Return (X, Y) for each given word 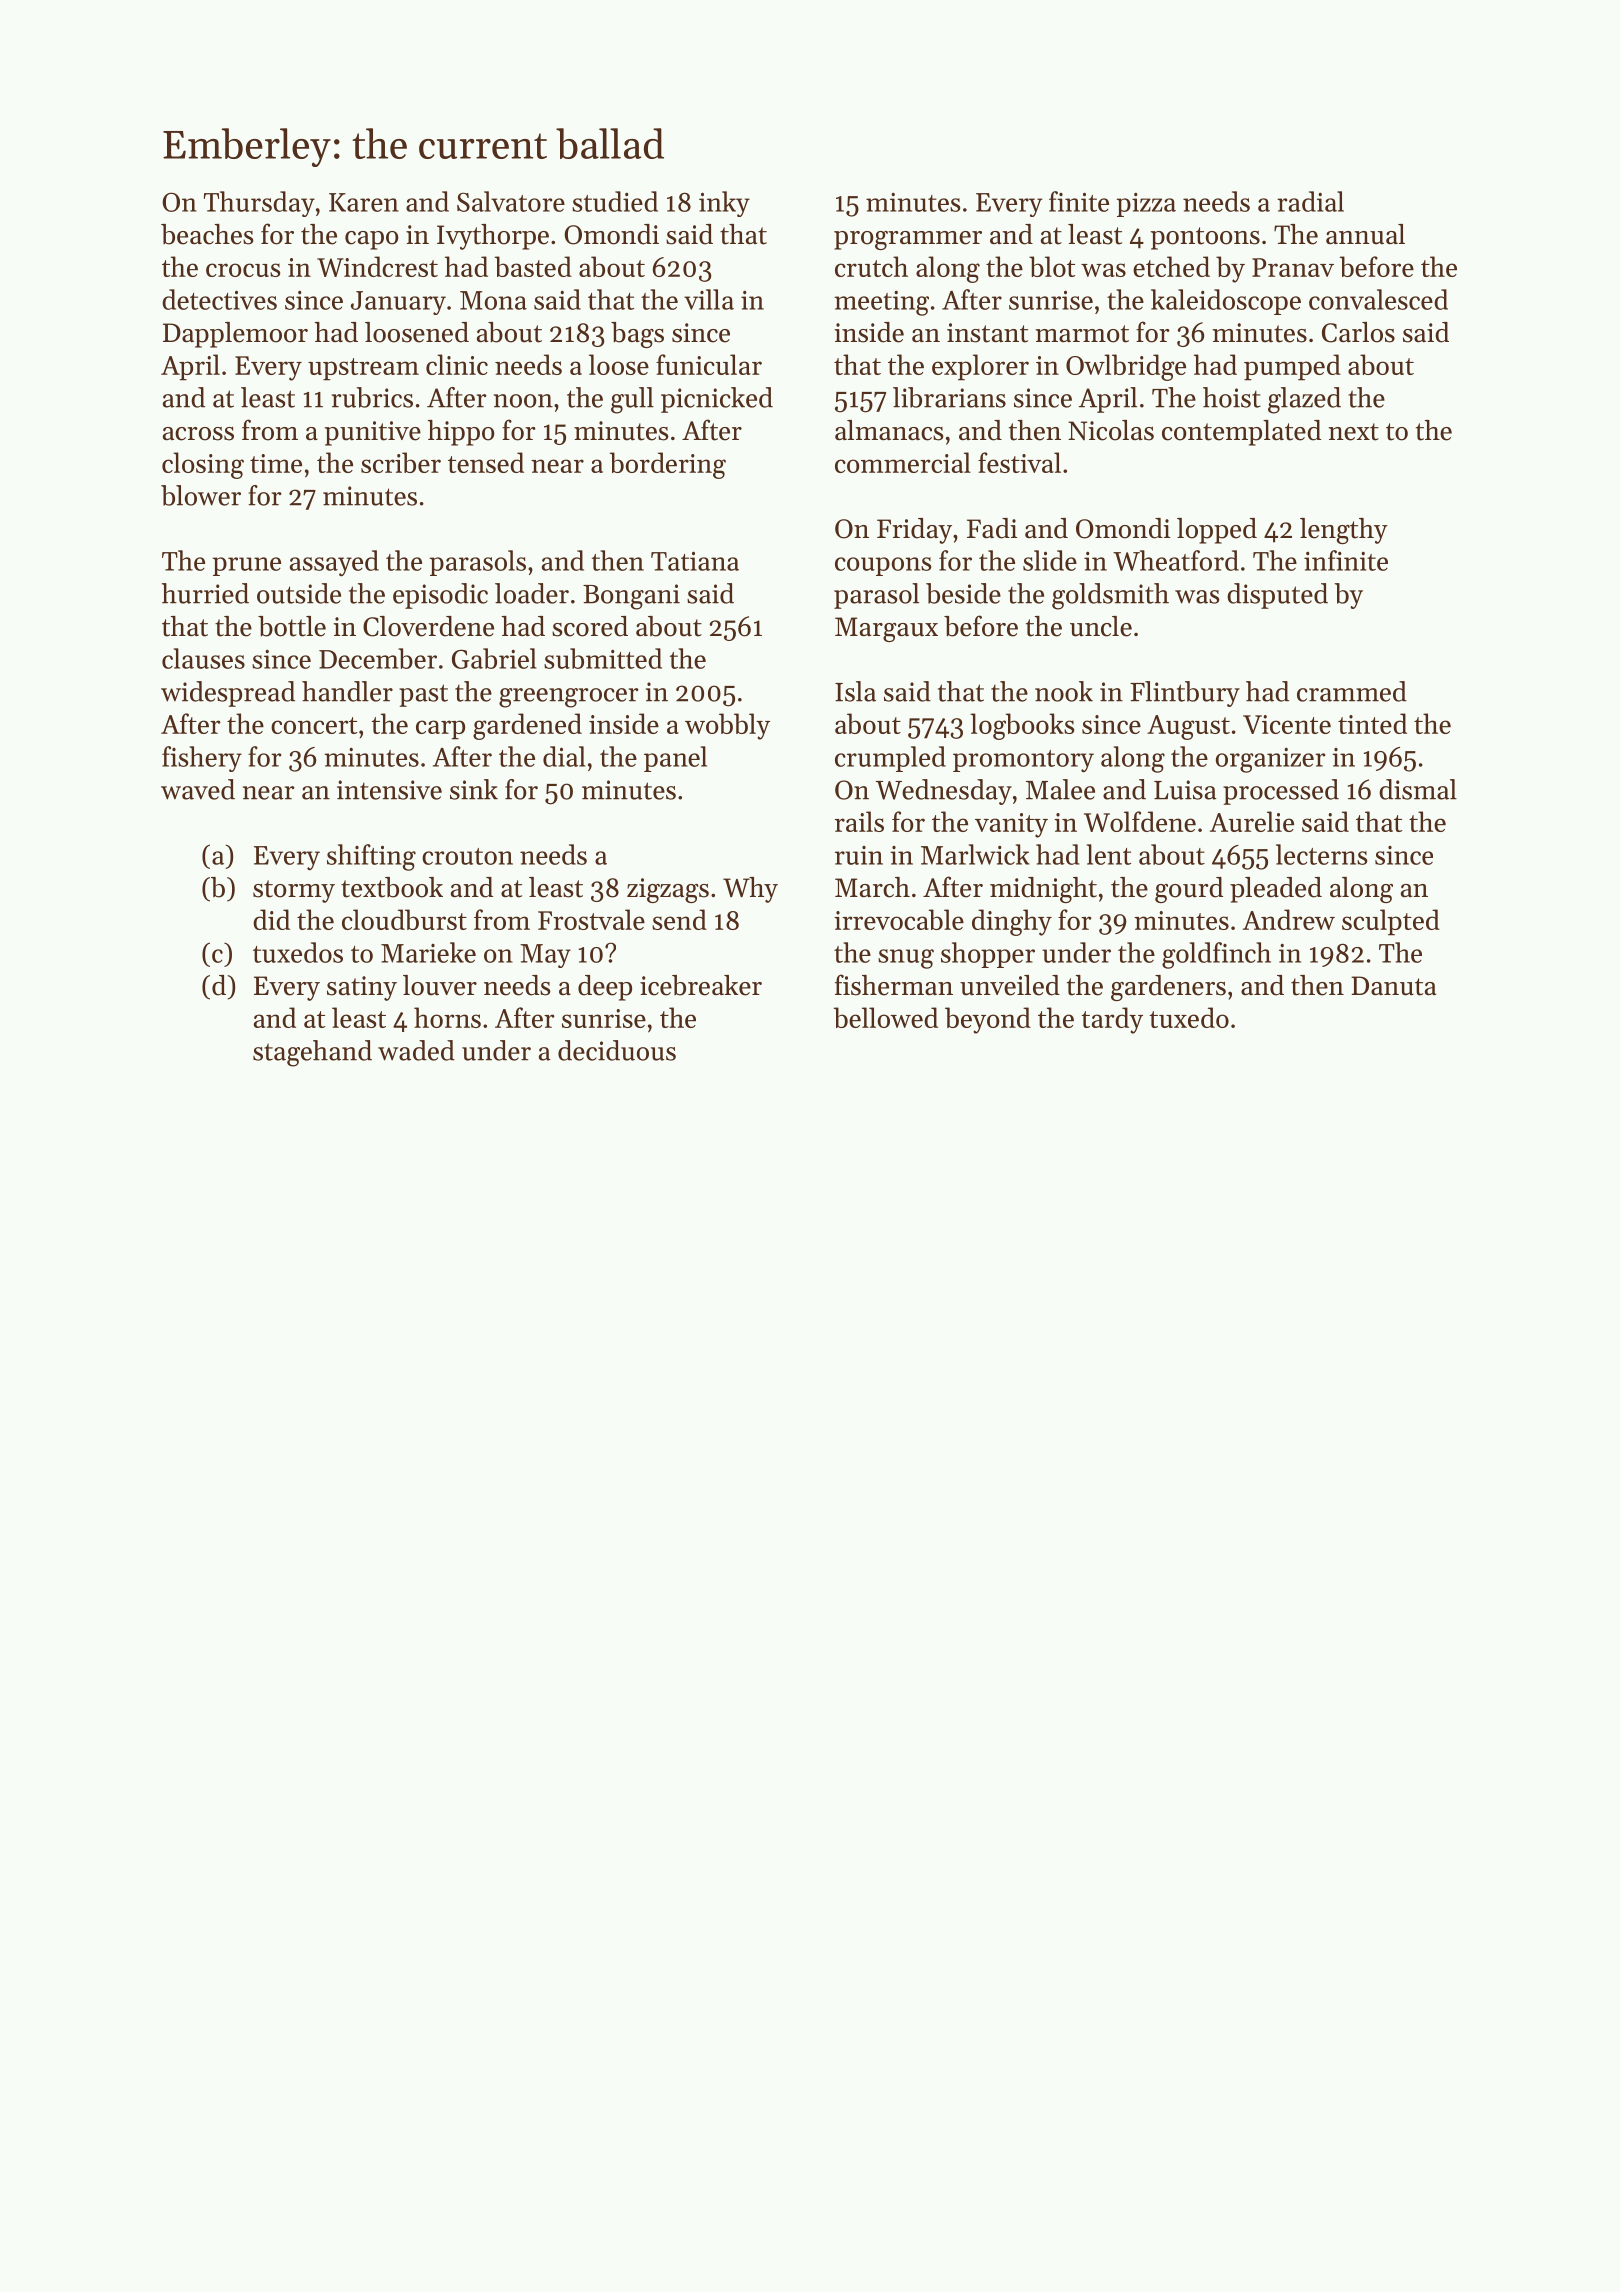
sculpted (1391, 922)
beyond (988, 1020)
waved (198, 789)
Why (750, 890)
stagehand (312, 1053)
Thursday (259, 204)
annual (1365, 234)
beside (963, 593)
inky (724, 204)
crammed (1352, 691)
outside (299, 593)
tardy (1112, 1020)
